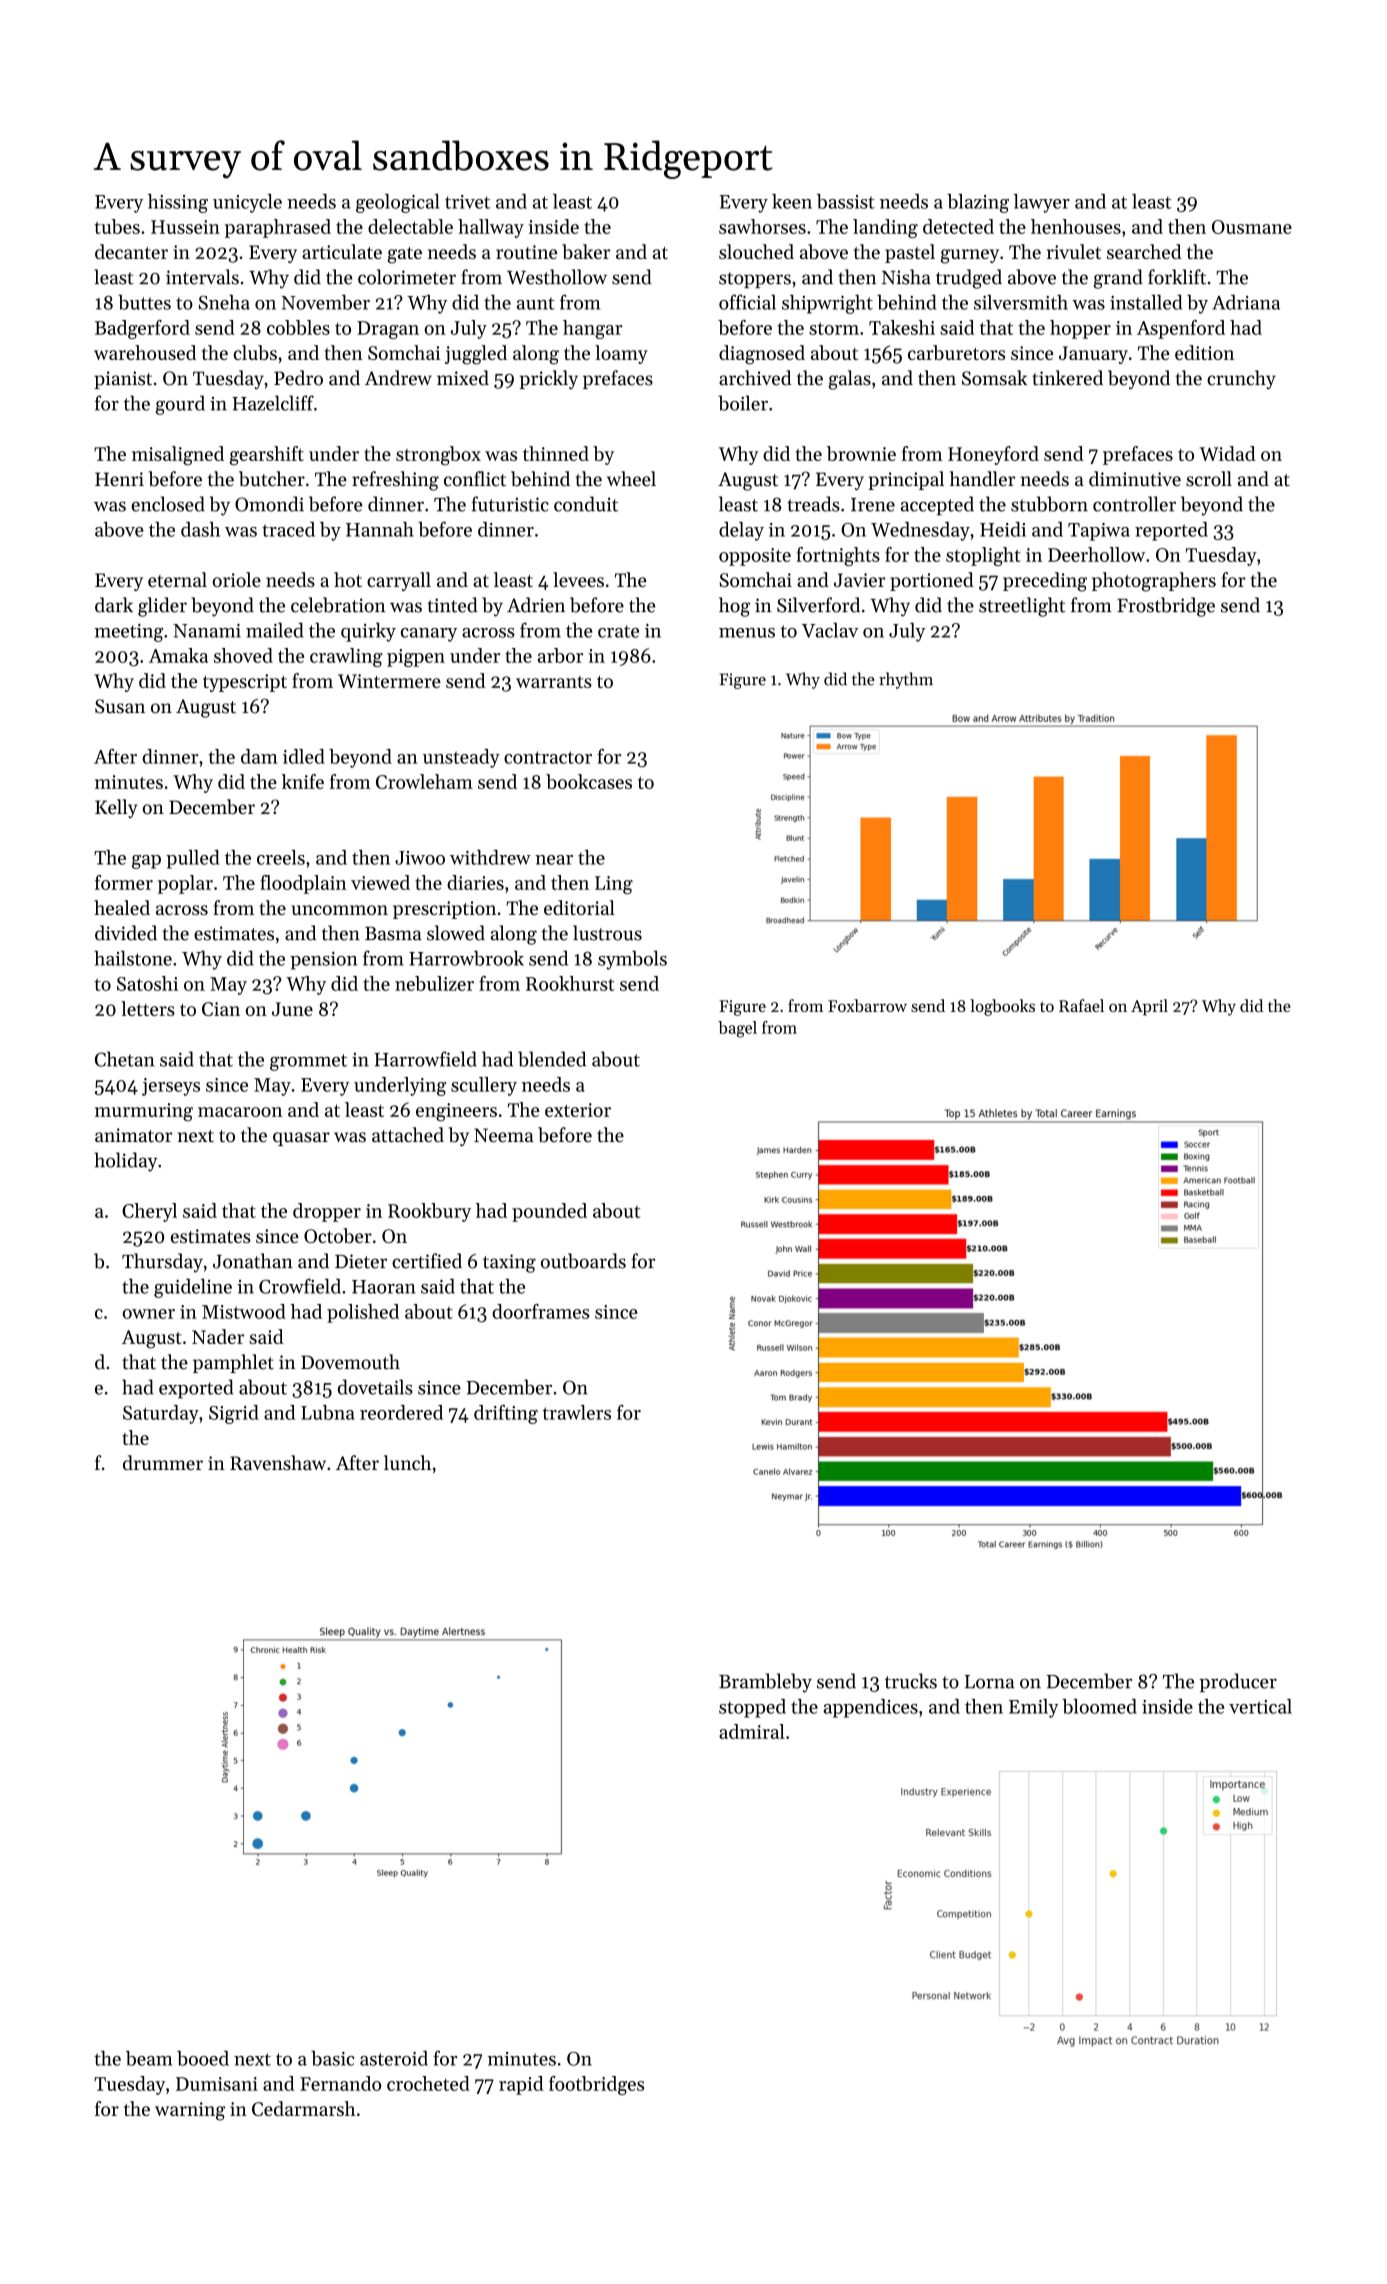 This document has width=1387, height=2284. What do you see at coordinates (583, 1261) in the document?
I see `outboards` at bounding box center [583, 1261].
